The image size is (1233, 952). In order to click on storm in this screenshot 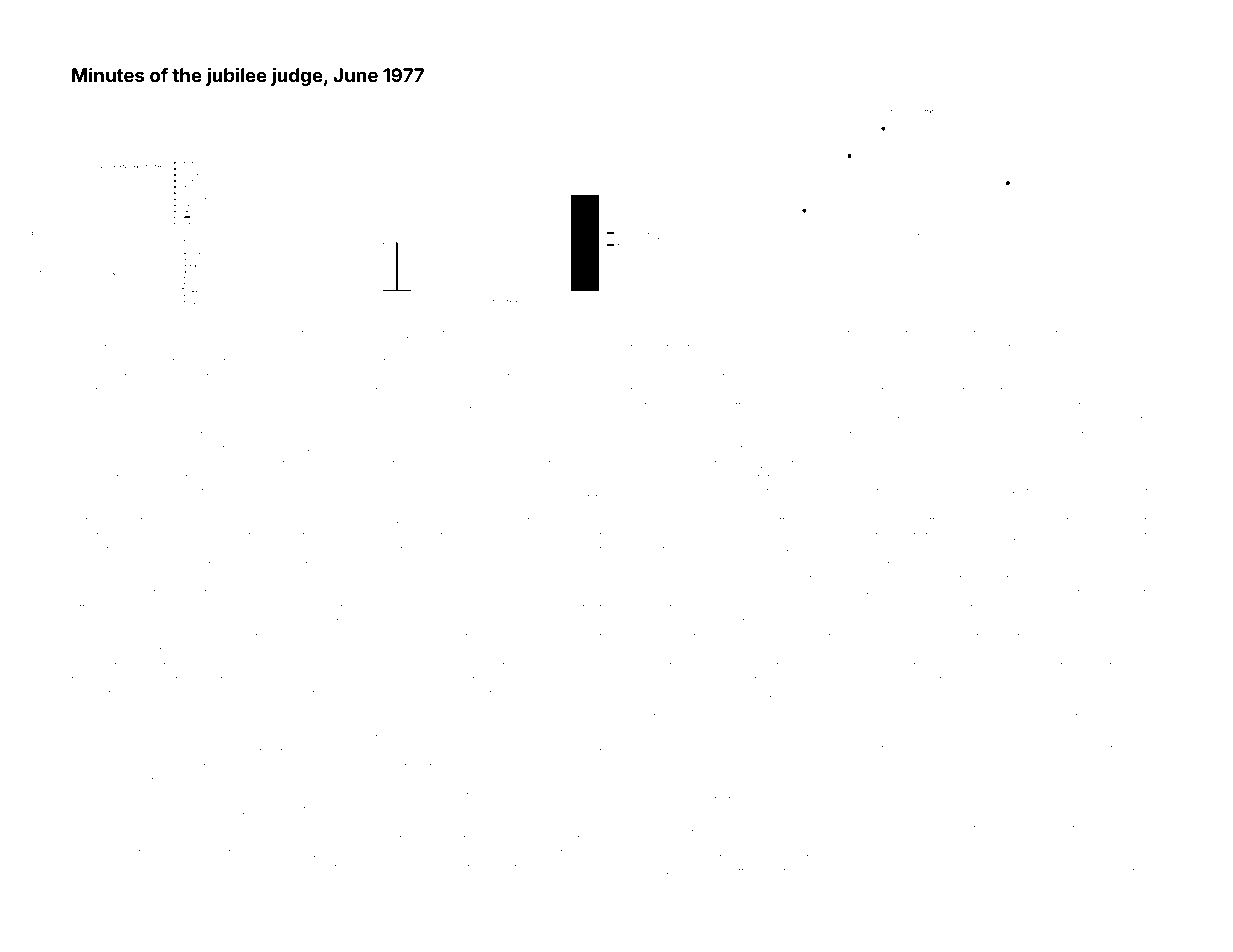, I will do `click(1052, 699)`.
